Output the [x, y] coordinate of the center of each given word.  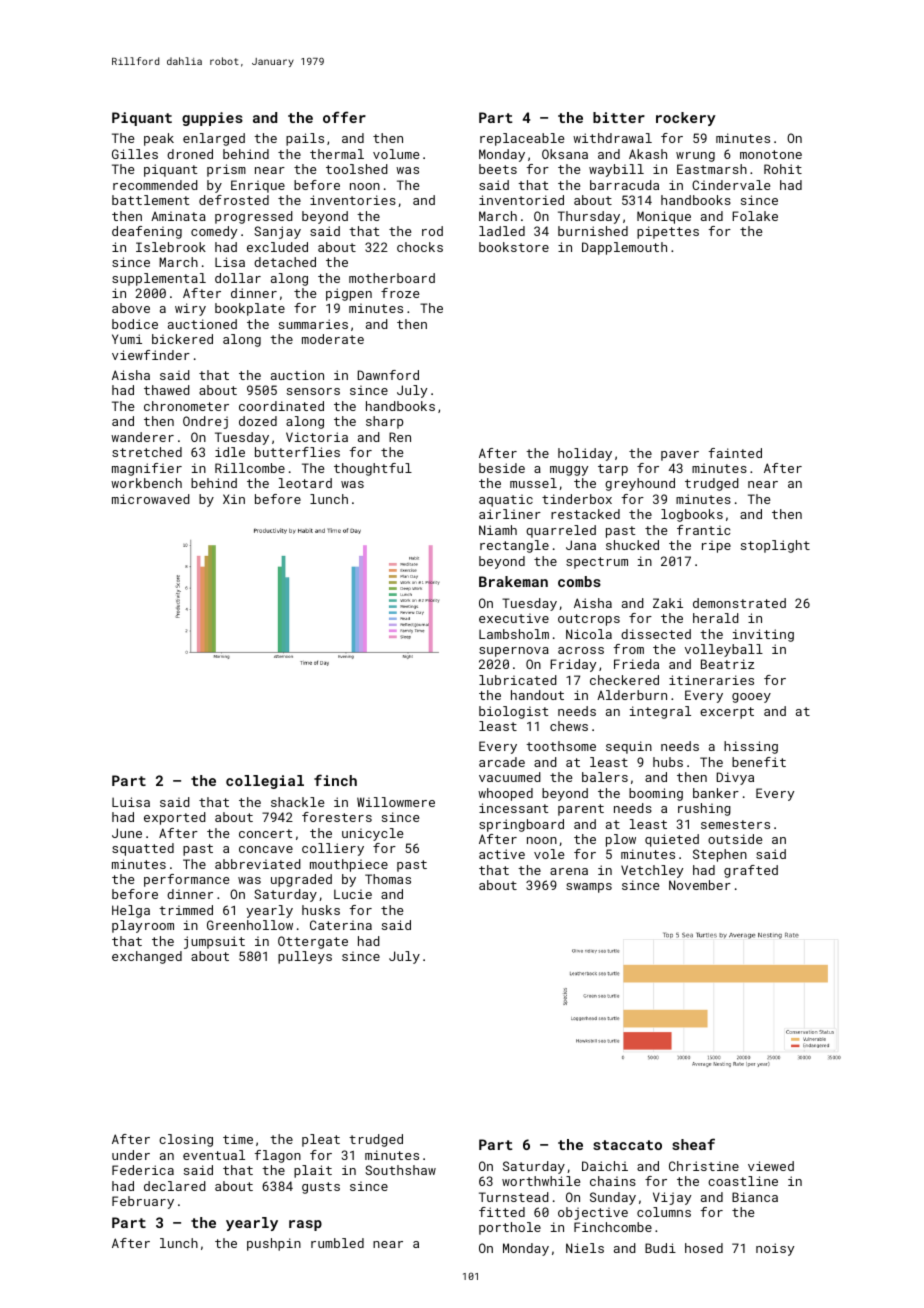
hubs [668, 762]
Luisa [131, 802]
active [502, 854]
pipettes [668, 232]
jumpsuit [214, 942]
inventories [353, 200]
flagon [278, 1156]
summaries [313, 324]
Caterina [341, 925]
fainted [735, 453]
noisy [775, 1249]
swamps [589, 888]
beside [502, 468]
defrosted [234, 200]
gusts [321, 1188]
